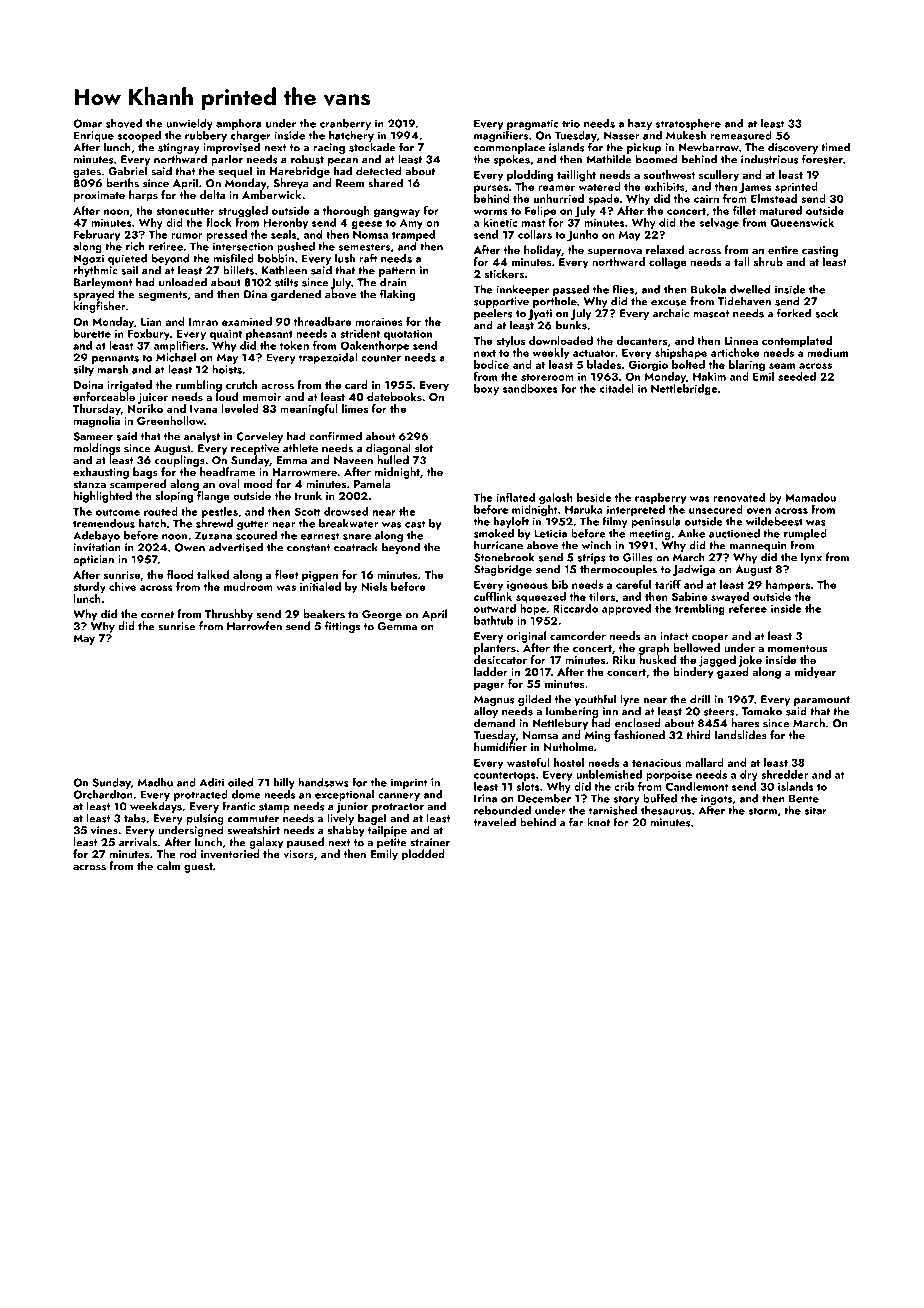 This image has height=1308, width=924. What do you see at coordinates (212, 194) in the image?
I see `delta` at bounding box center [212, 194].
